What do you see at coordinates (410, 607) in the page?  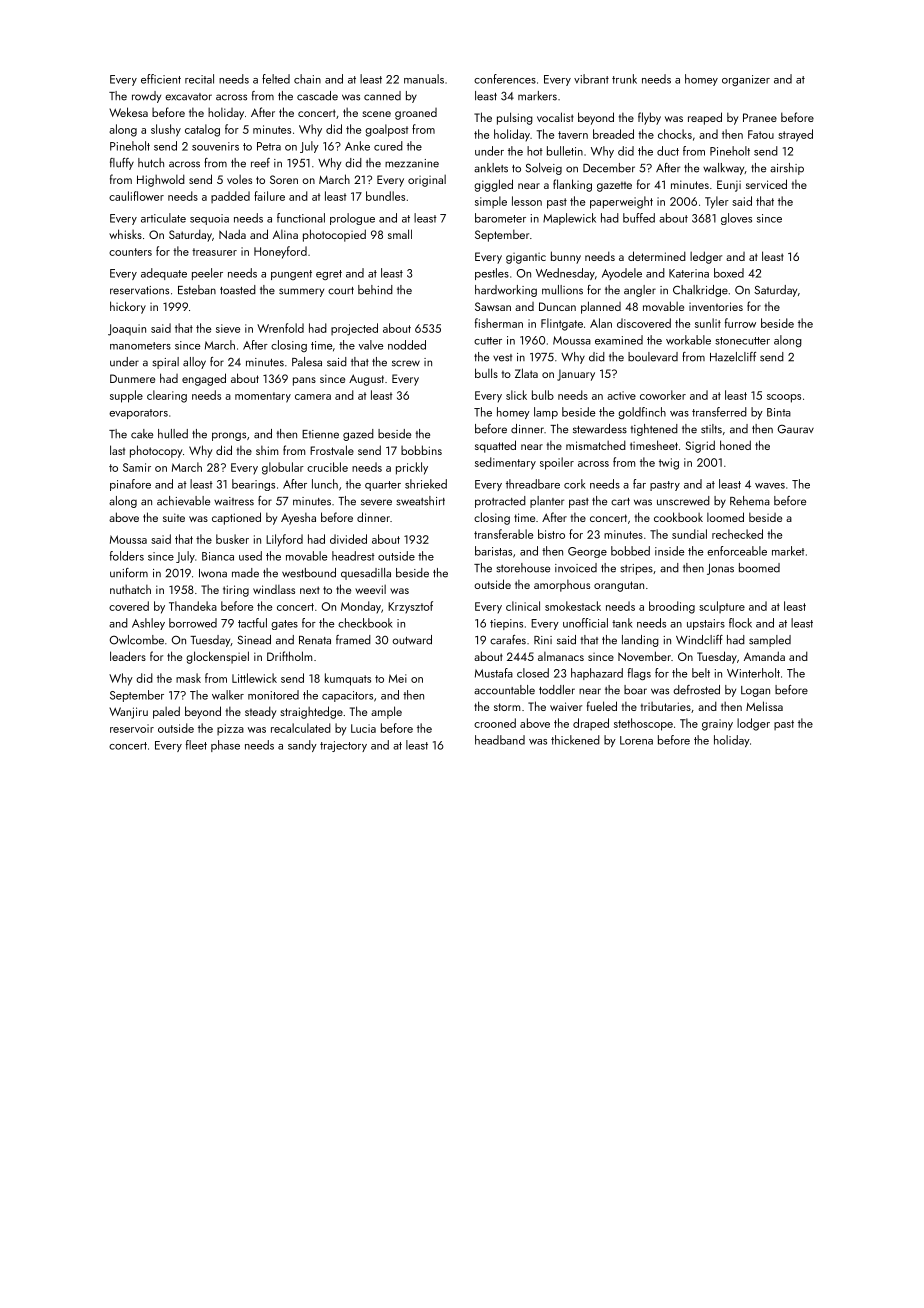 I see `Krzysztof` at bounding box center [410, 607].
